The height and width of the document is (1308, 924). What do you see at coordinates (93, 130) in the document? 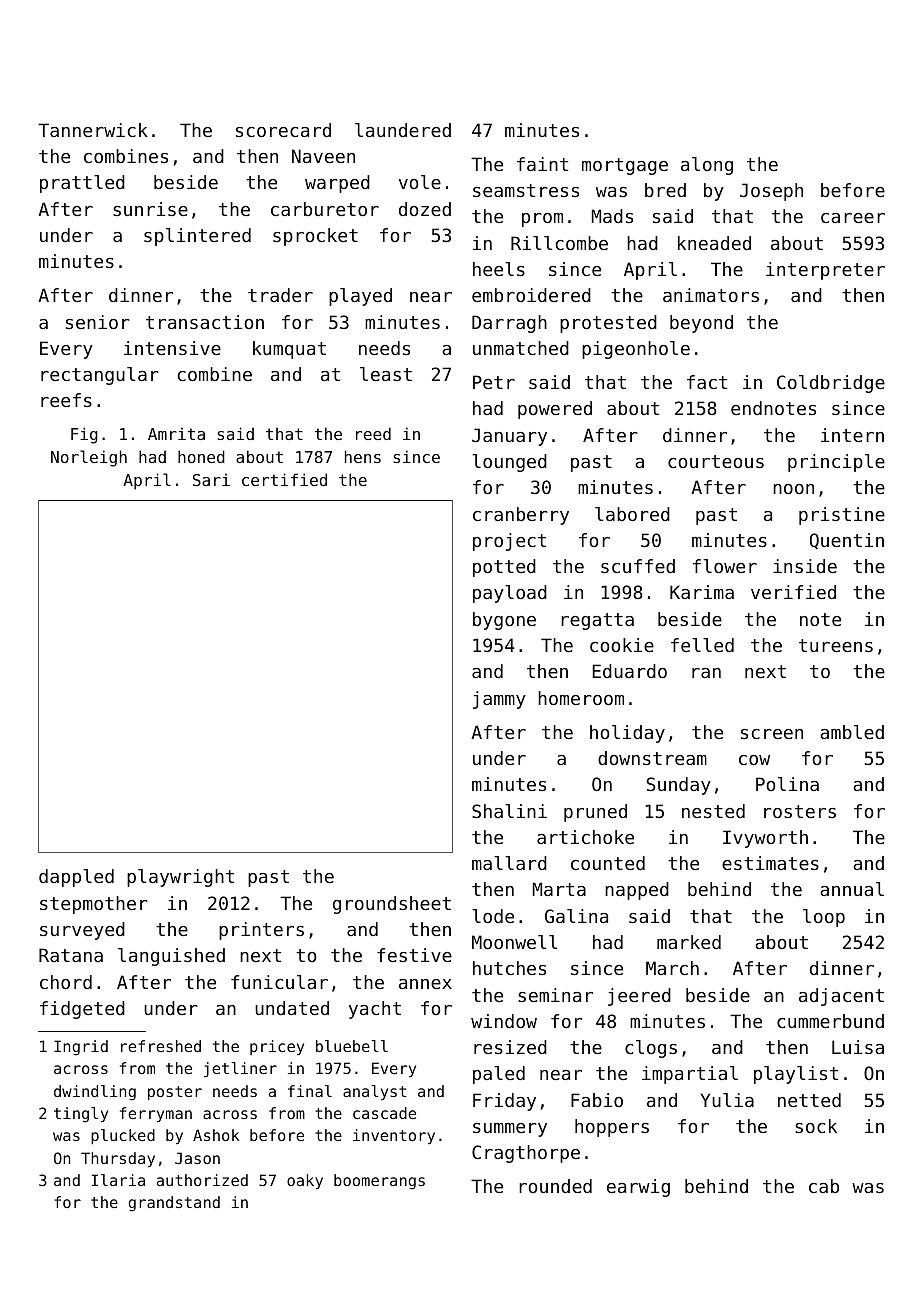
I see `Tannerwick` at bounding box center [93, 130].
